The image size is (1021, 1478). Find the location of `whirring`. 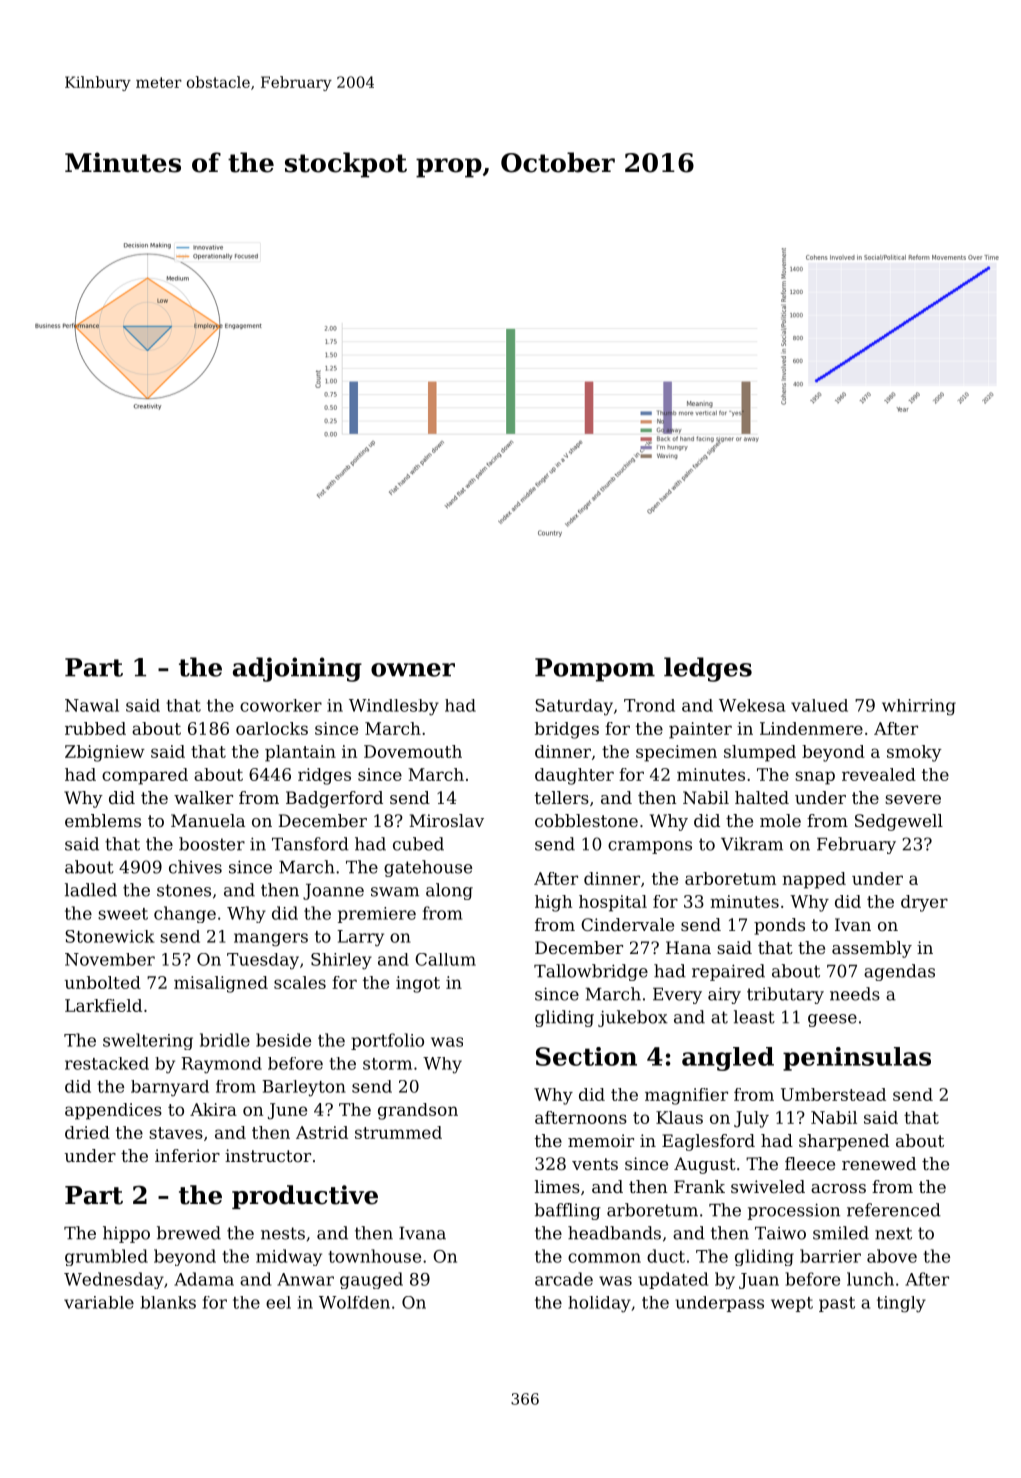

whirring is located at coordinates (919, 707).
